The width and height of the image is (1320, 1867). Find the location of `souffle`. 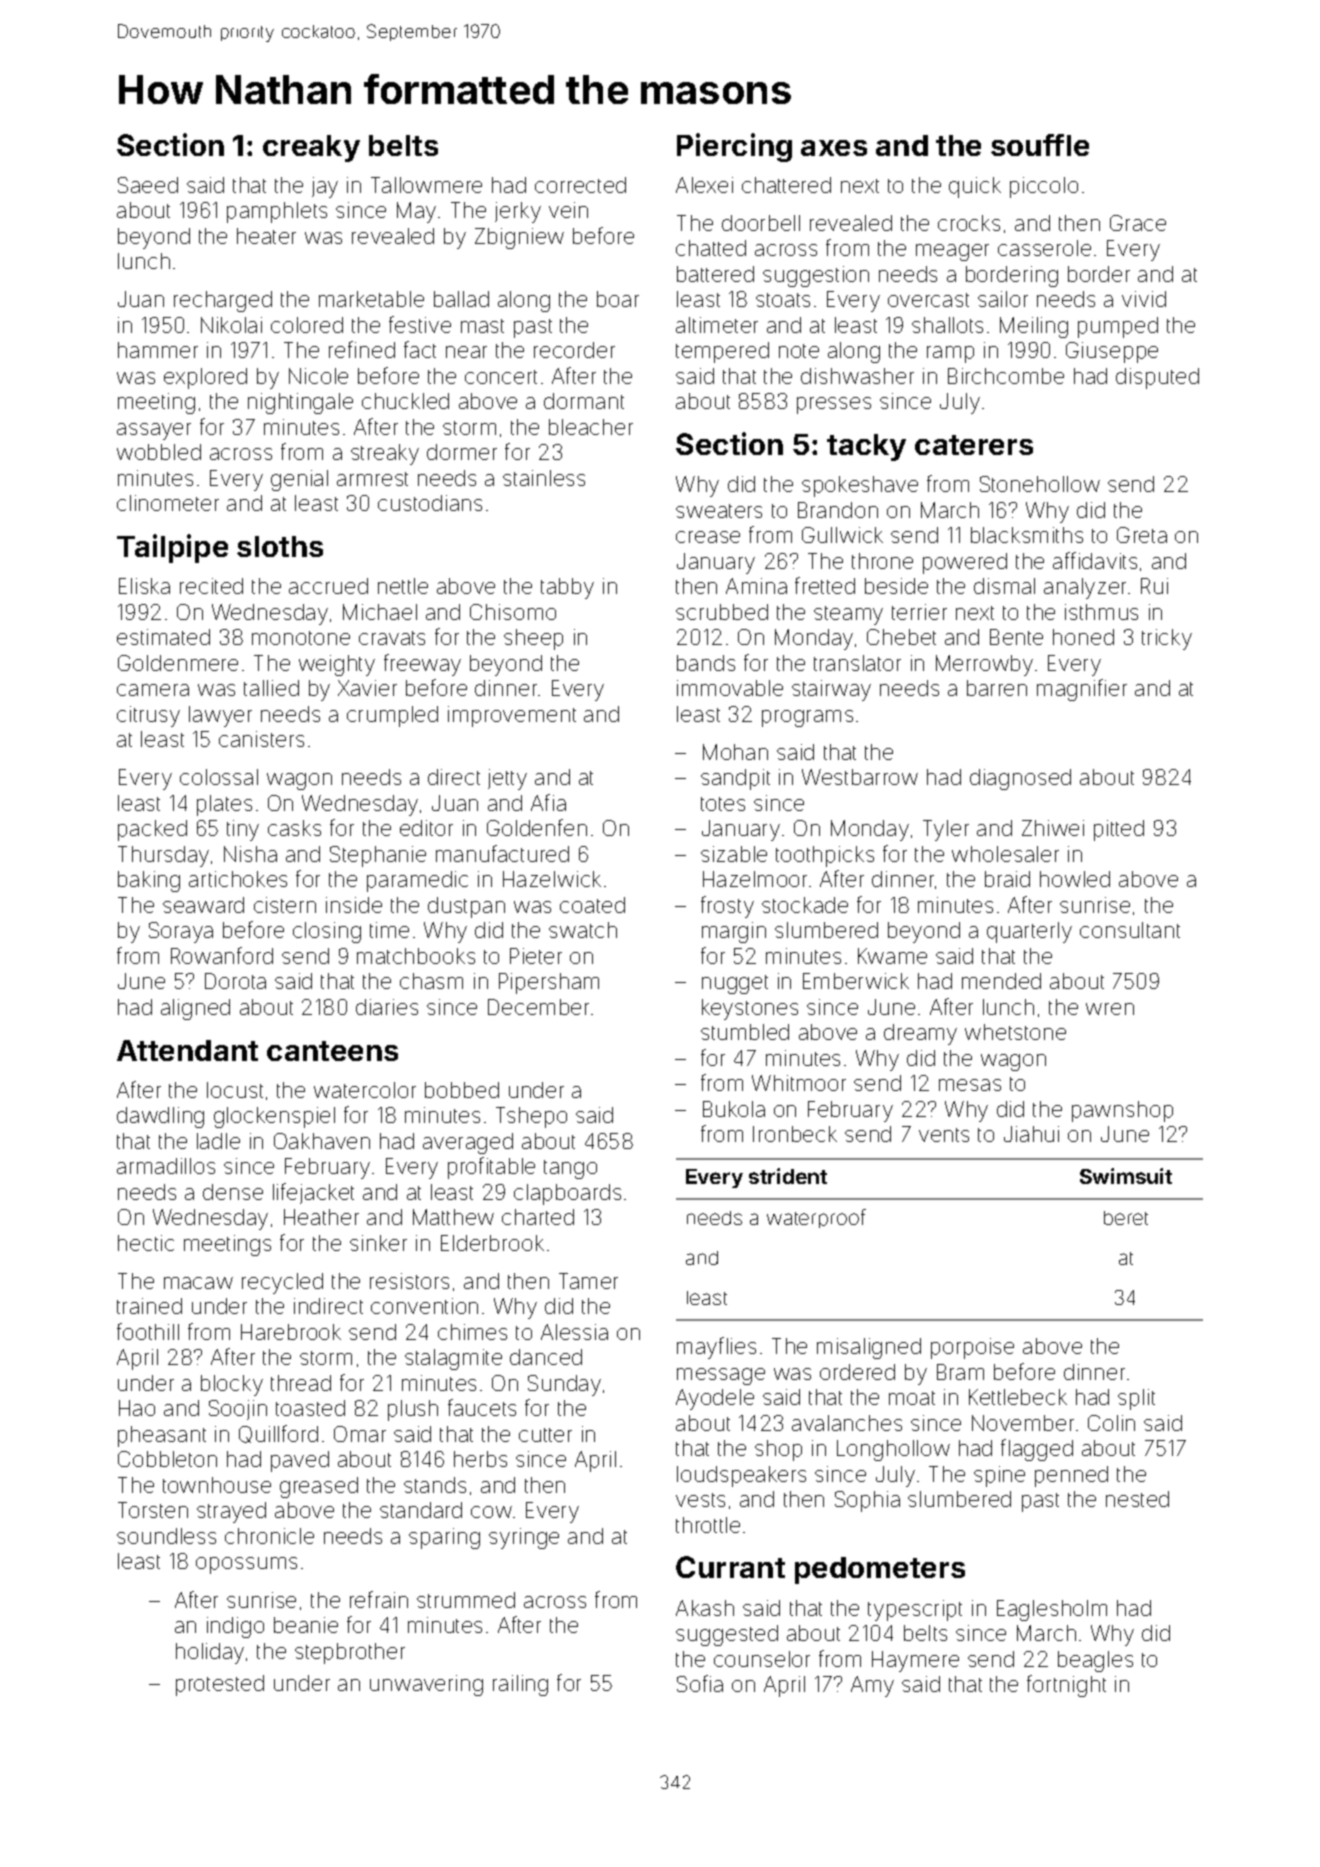

souffle is located at coordinates (1040, 145).
